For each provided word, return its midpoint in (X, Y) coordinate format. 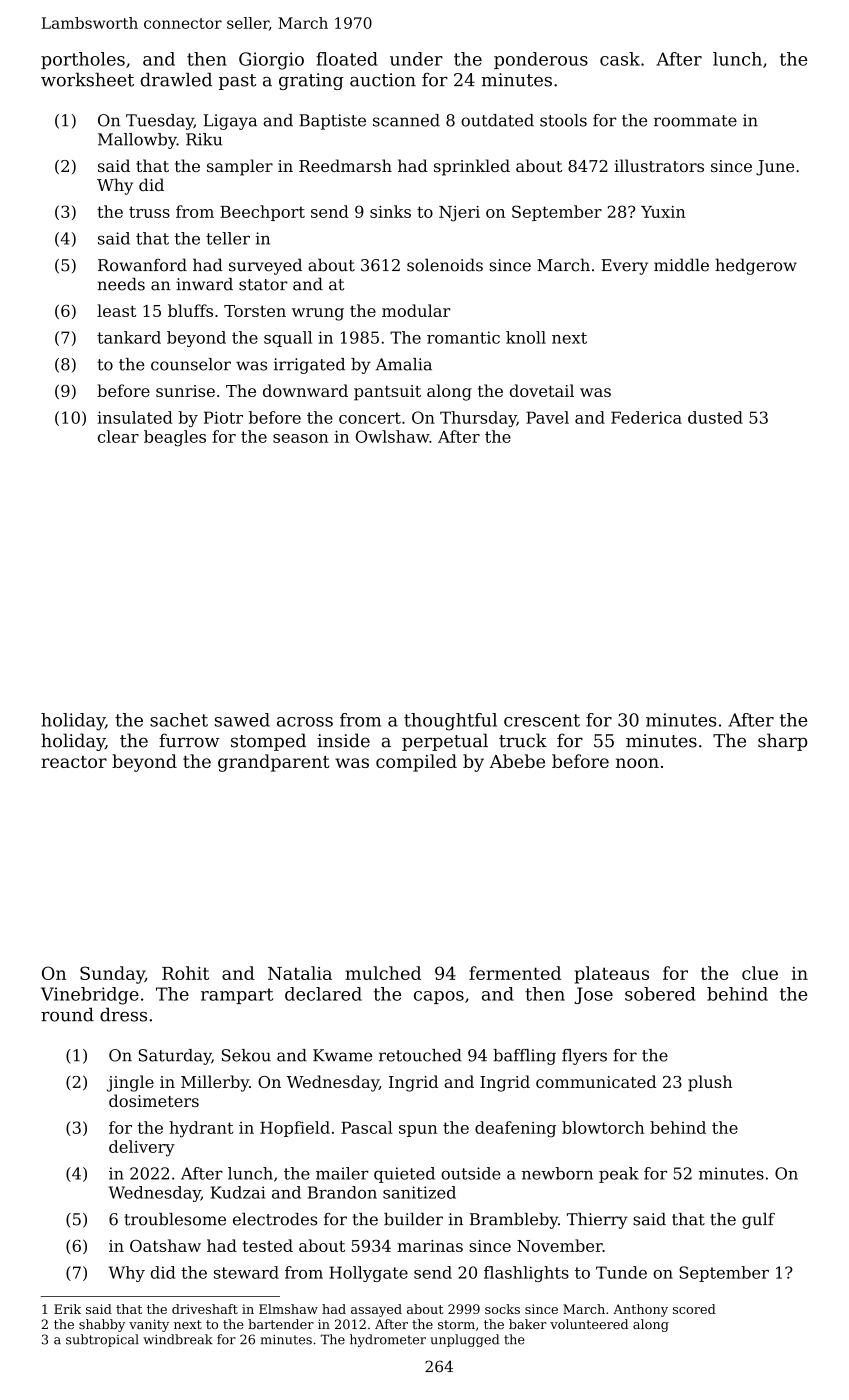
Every (624, 267)
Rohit (185, 973)
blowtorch (603, 1127)
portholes (83, 60)
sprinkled (472, 167)
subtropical (102, 1340)
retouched (420, 1055)
